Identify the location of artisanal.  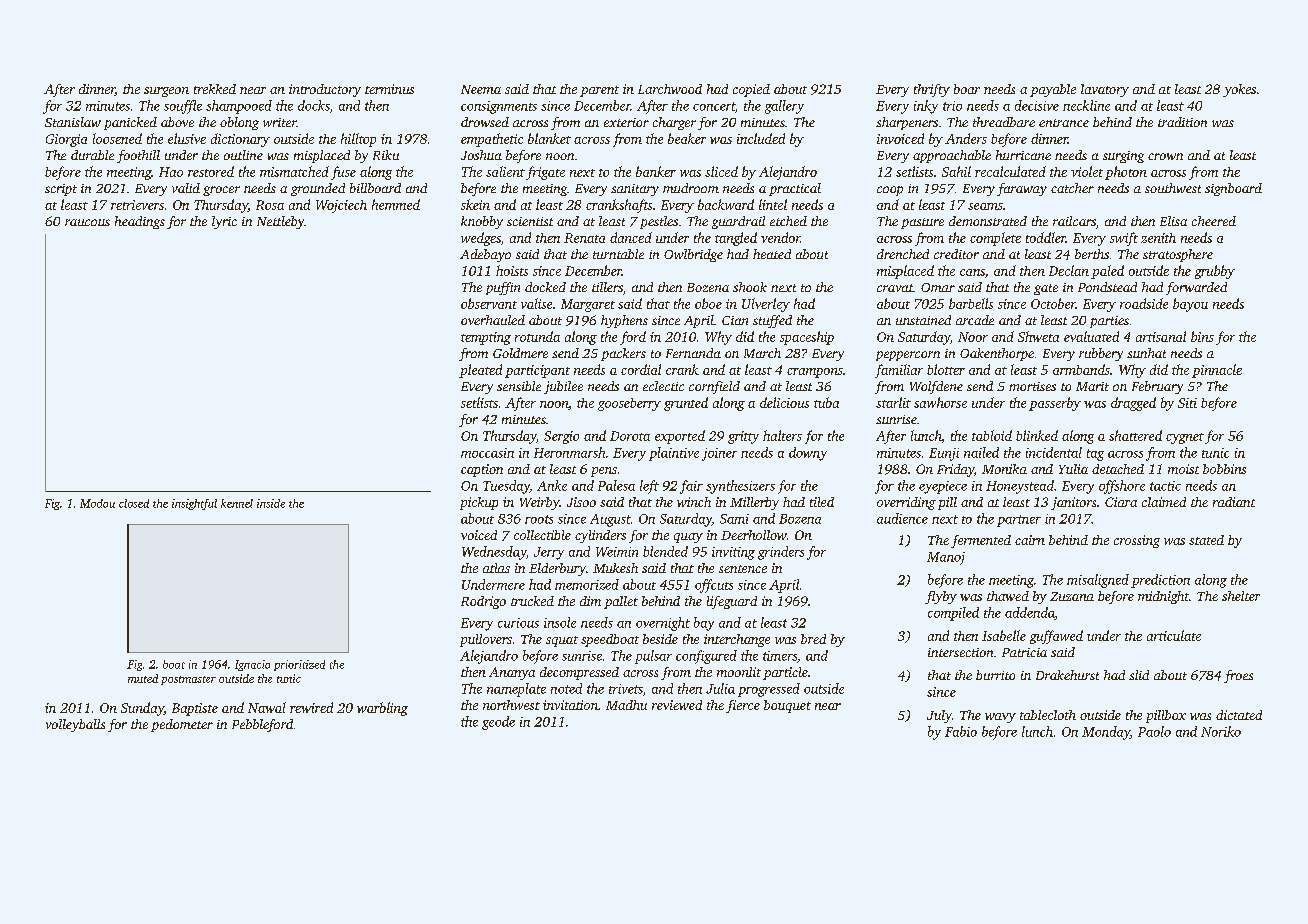
(1161, 336).
